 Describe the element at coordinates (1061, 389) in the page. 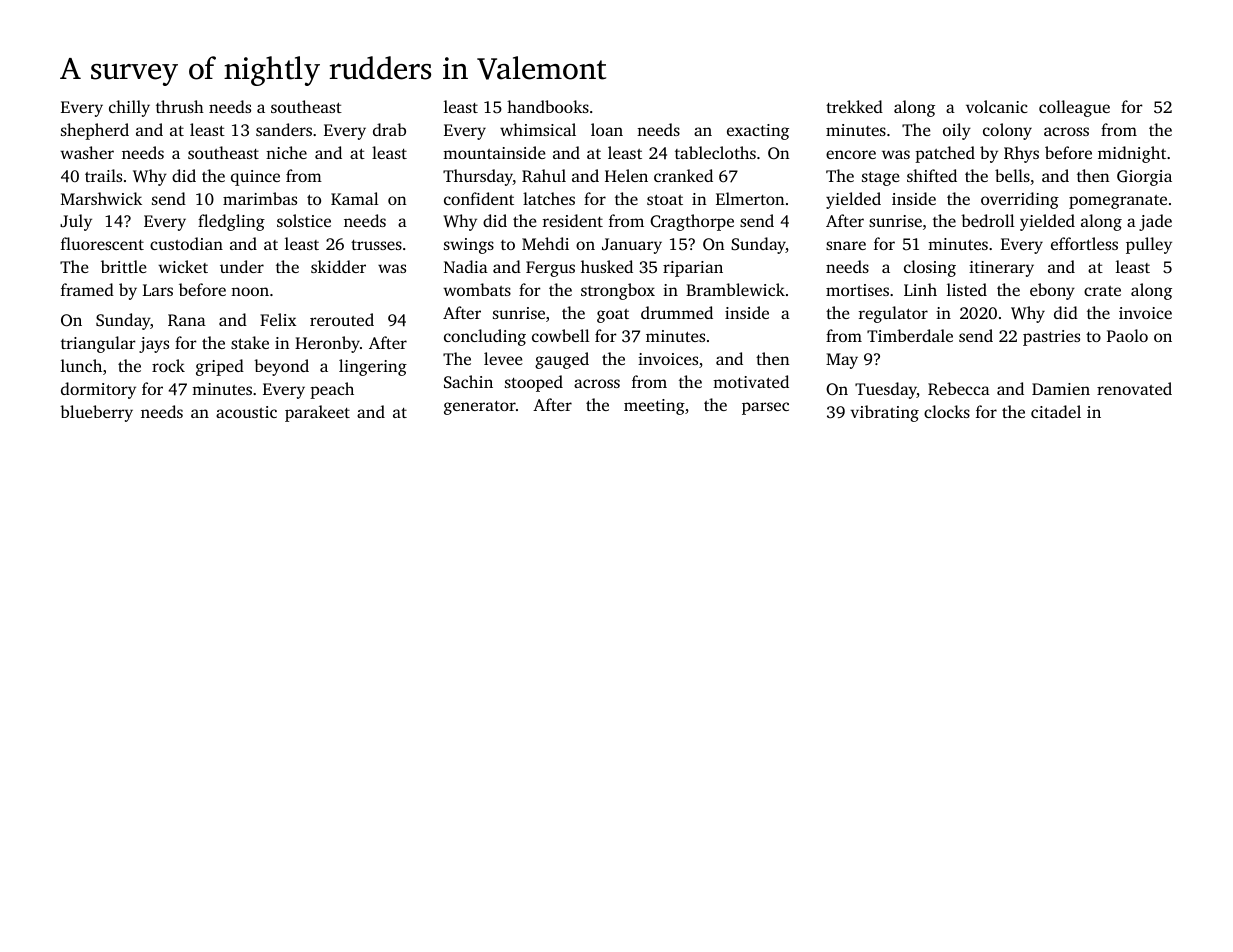

I see `Damien` at that location.
